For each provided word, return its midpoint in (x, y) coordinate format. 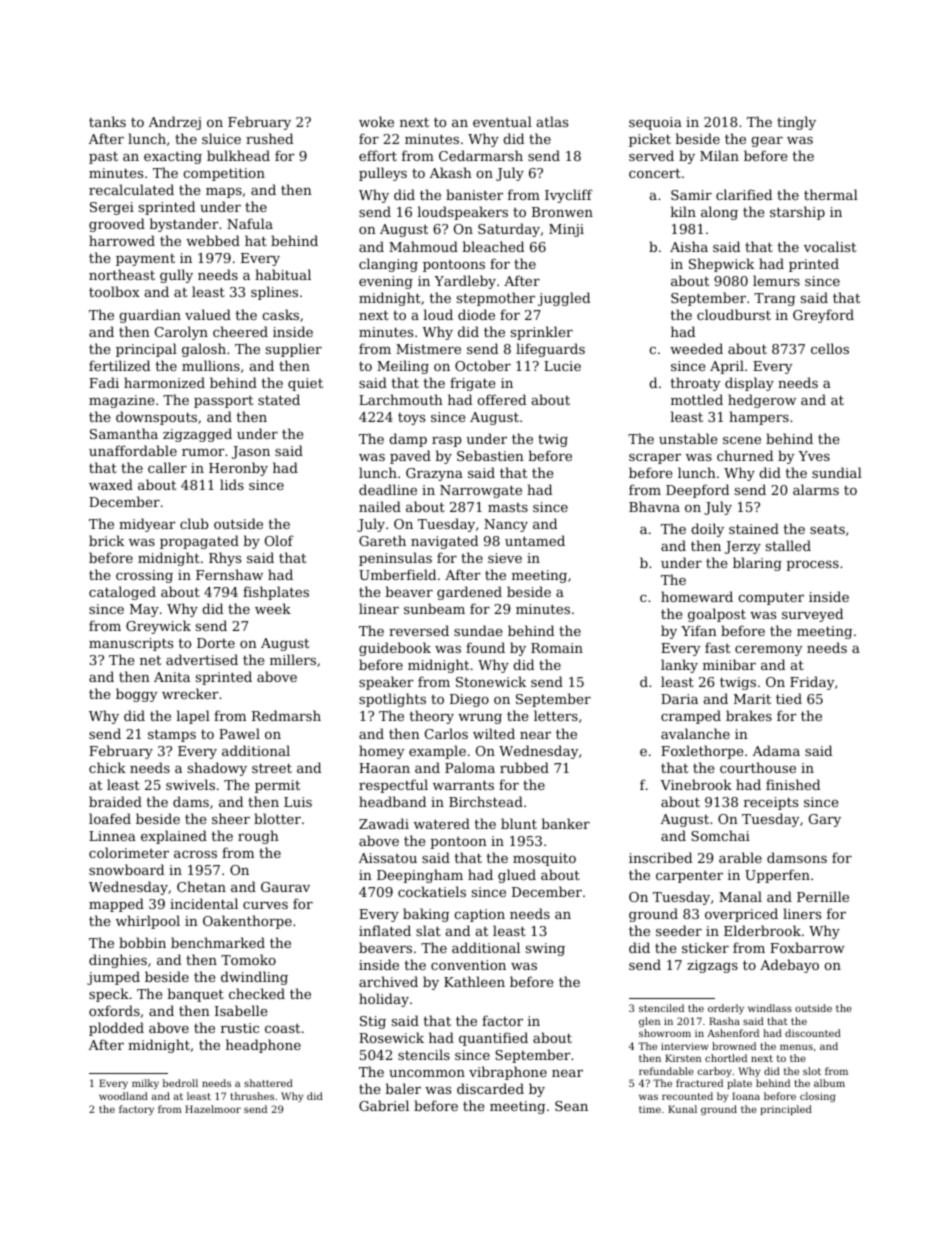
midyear (147, 525)
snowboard (126, 869)
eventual (502, 121)
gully (176, 276)
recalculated (131, 189)
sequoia (655, 123)
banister (474, 194)
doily (707, 530)
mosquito (544, 859)
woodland (123, 1096)
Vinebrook (696, 784)
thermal (831, 194)
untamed (535, 540)
